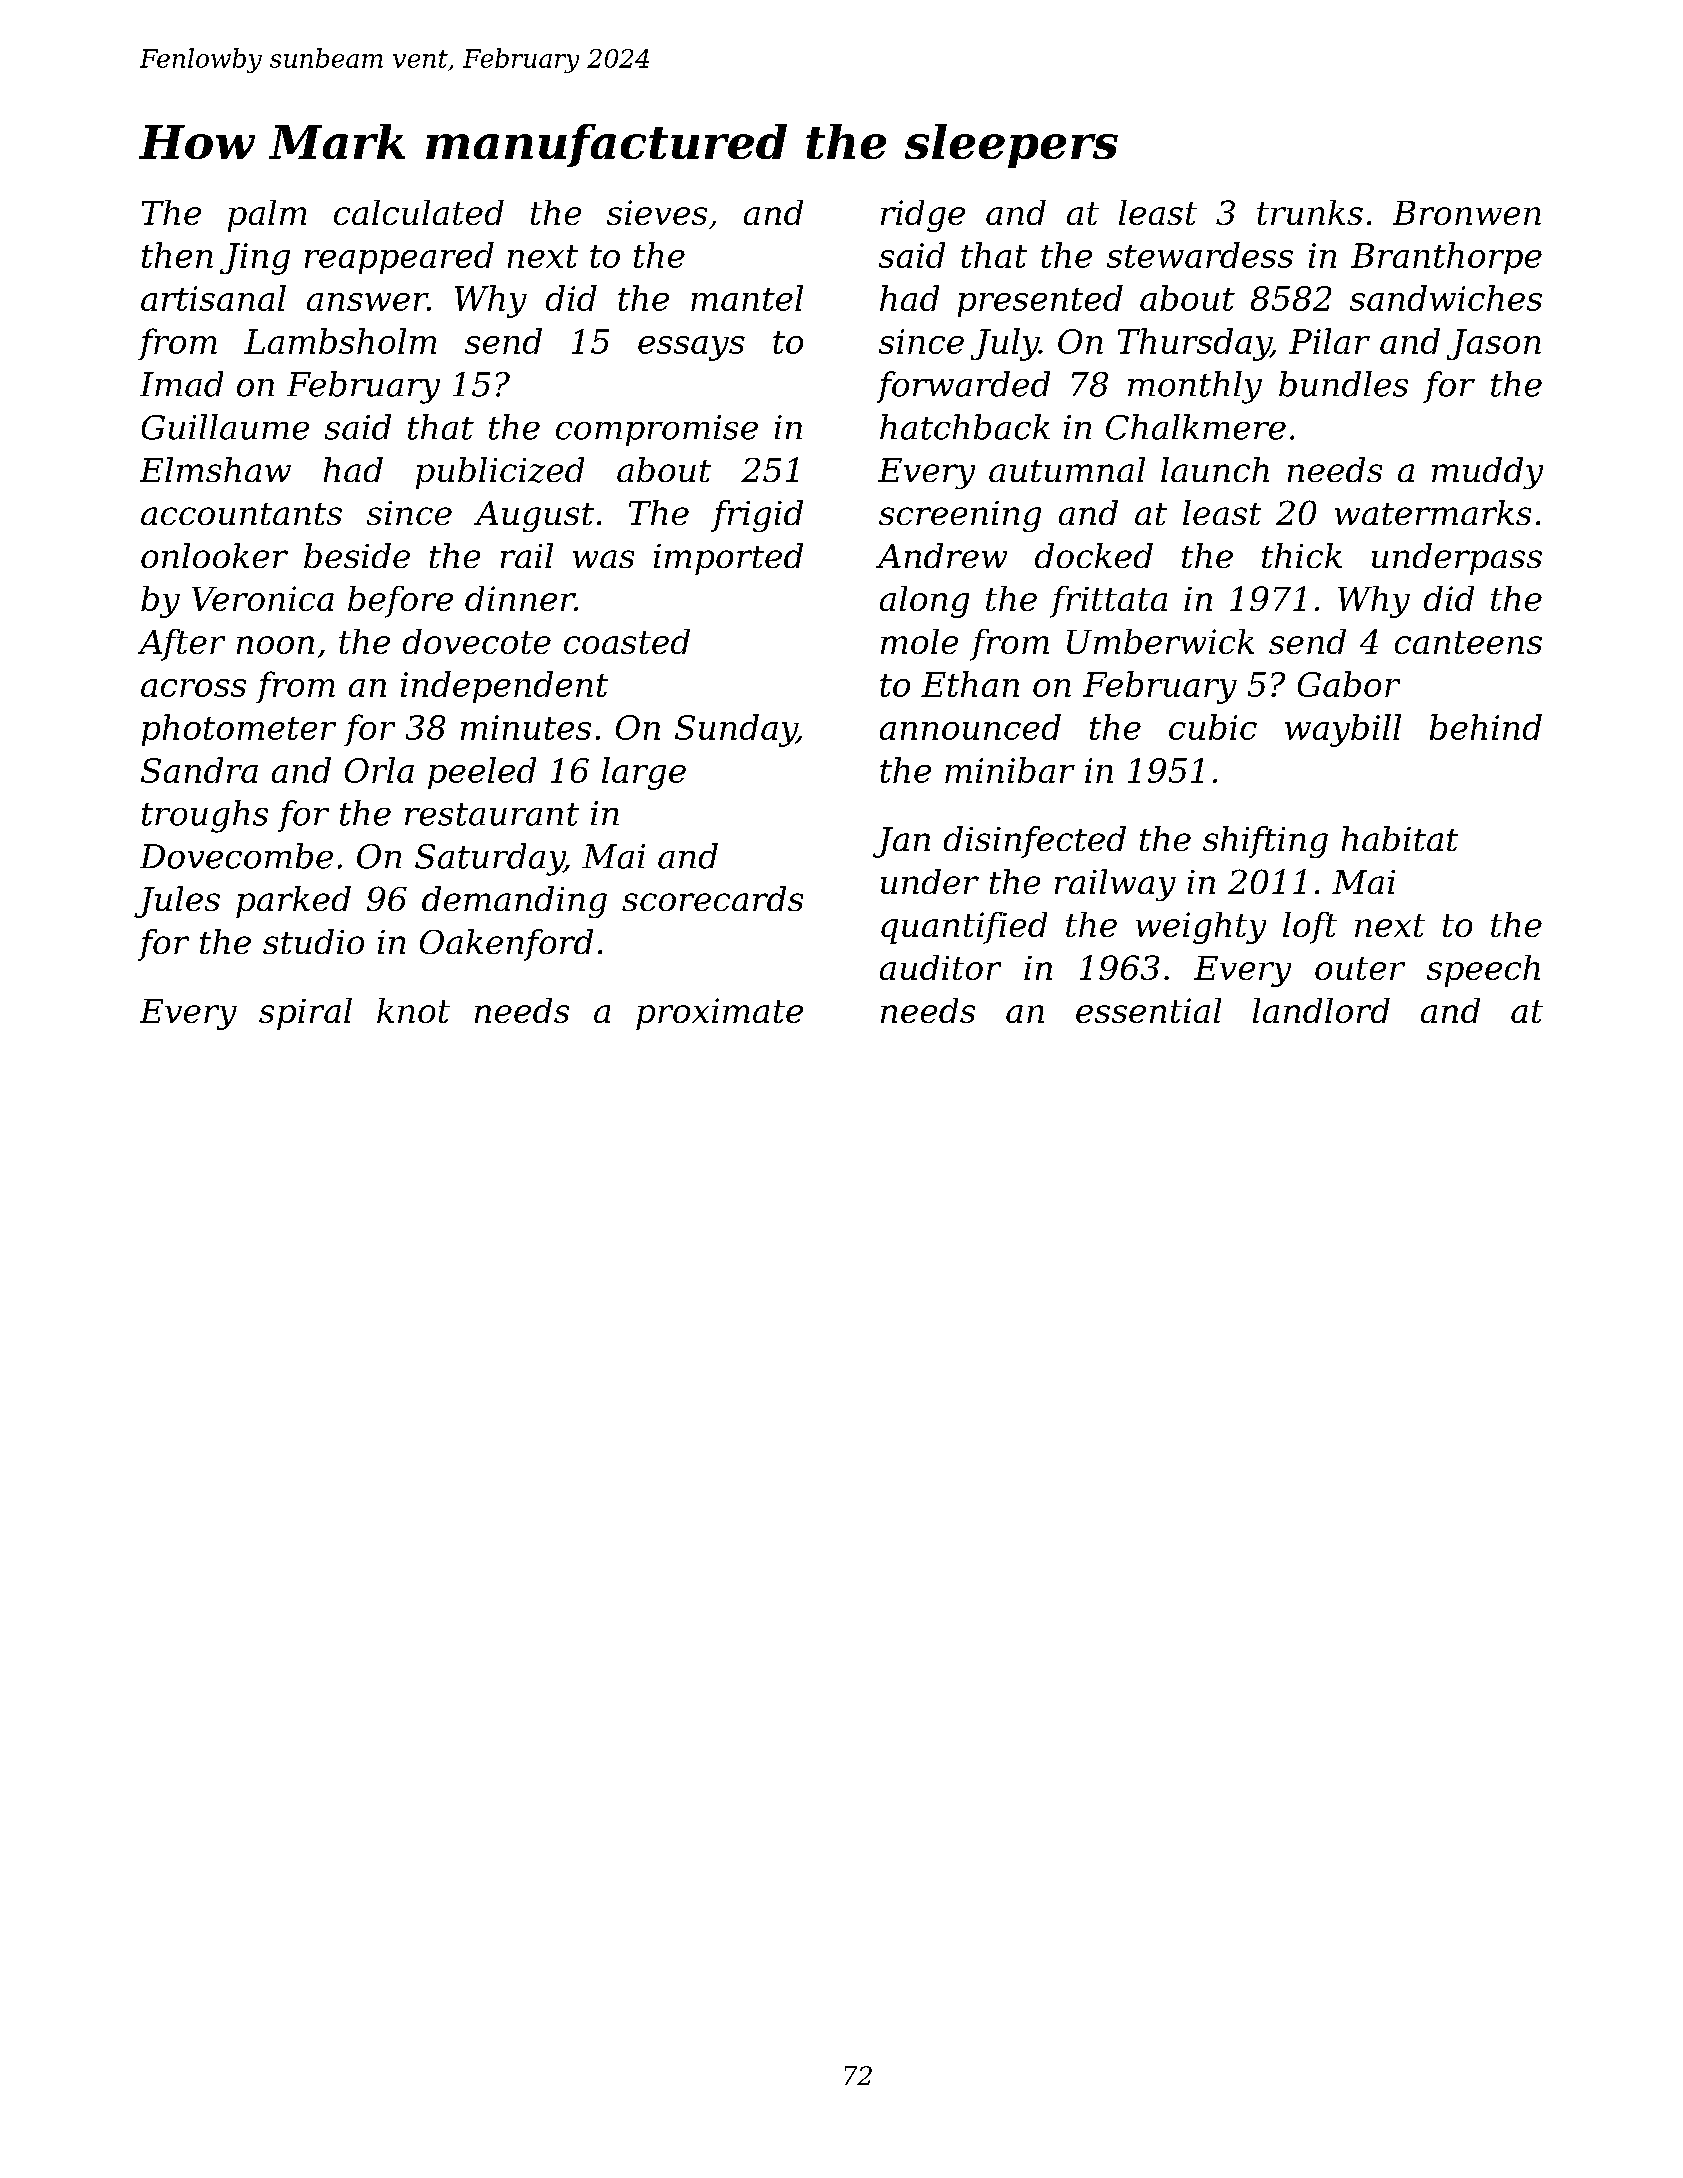 The width and height of the screenshot is (1683, 2178). I want to click on landlord, so click(1321, 1010).
